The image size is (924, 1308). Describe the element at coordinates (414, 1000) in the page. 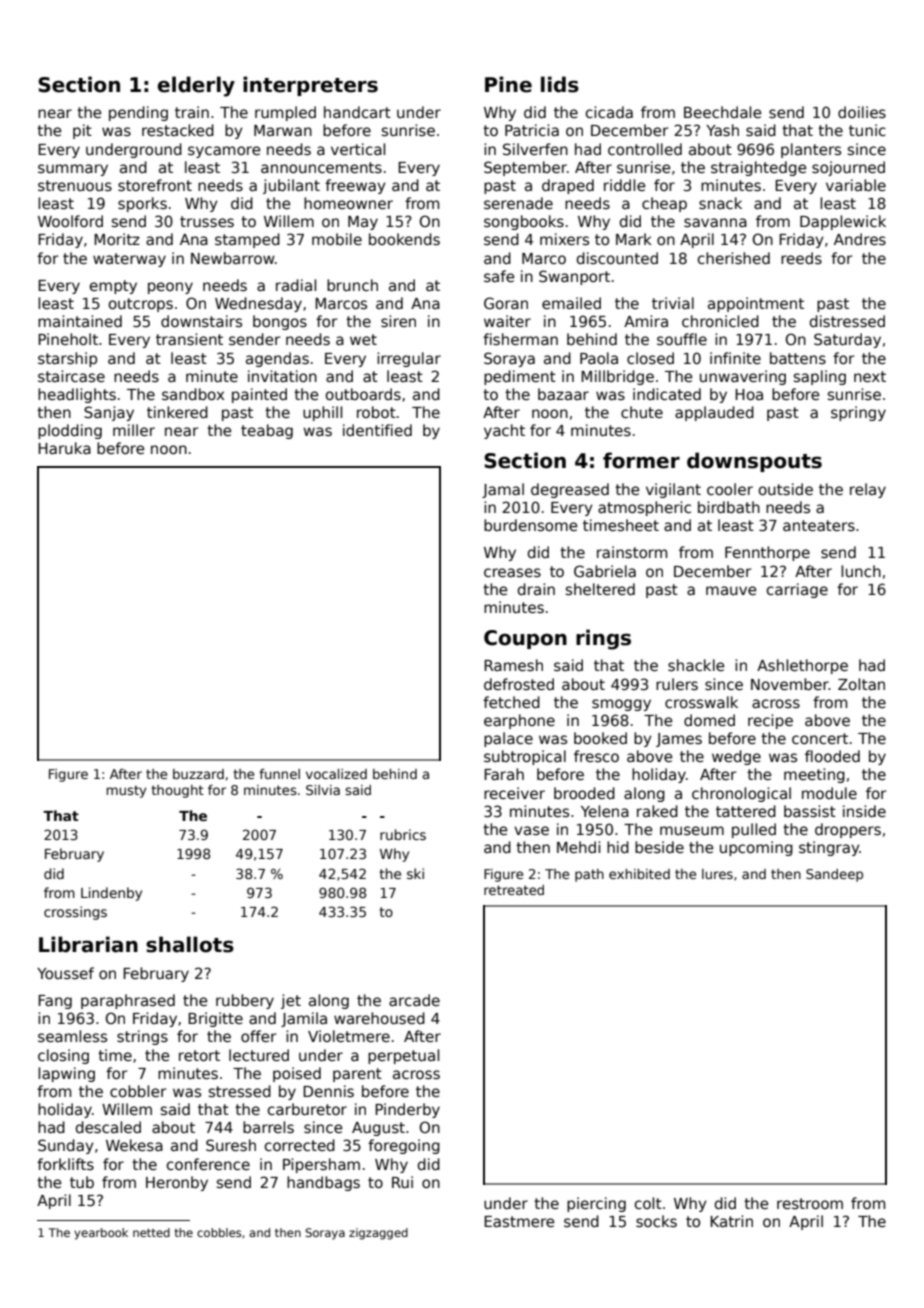

I see `arcade` at that location.
